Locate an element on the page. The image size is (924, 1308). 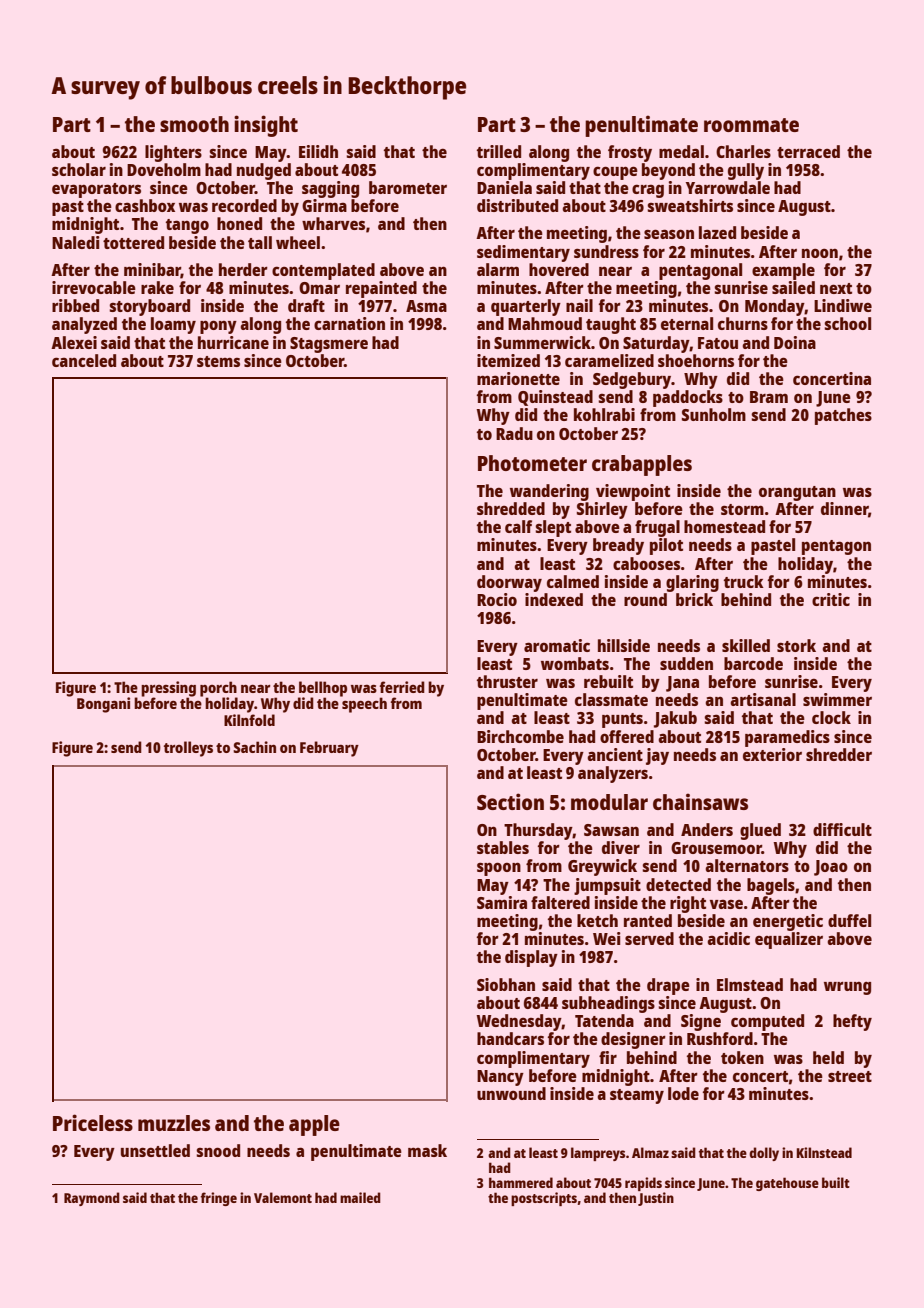
critic is located at coordinates (831, 599).
